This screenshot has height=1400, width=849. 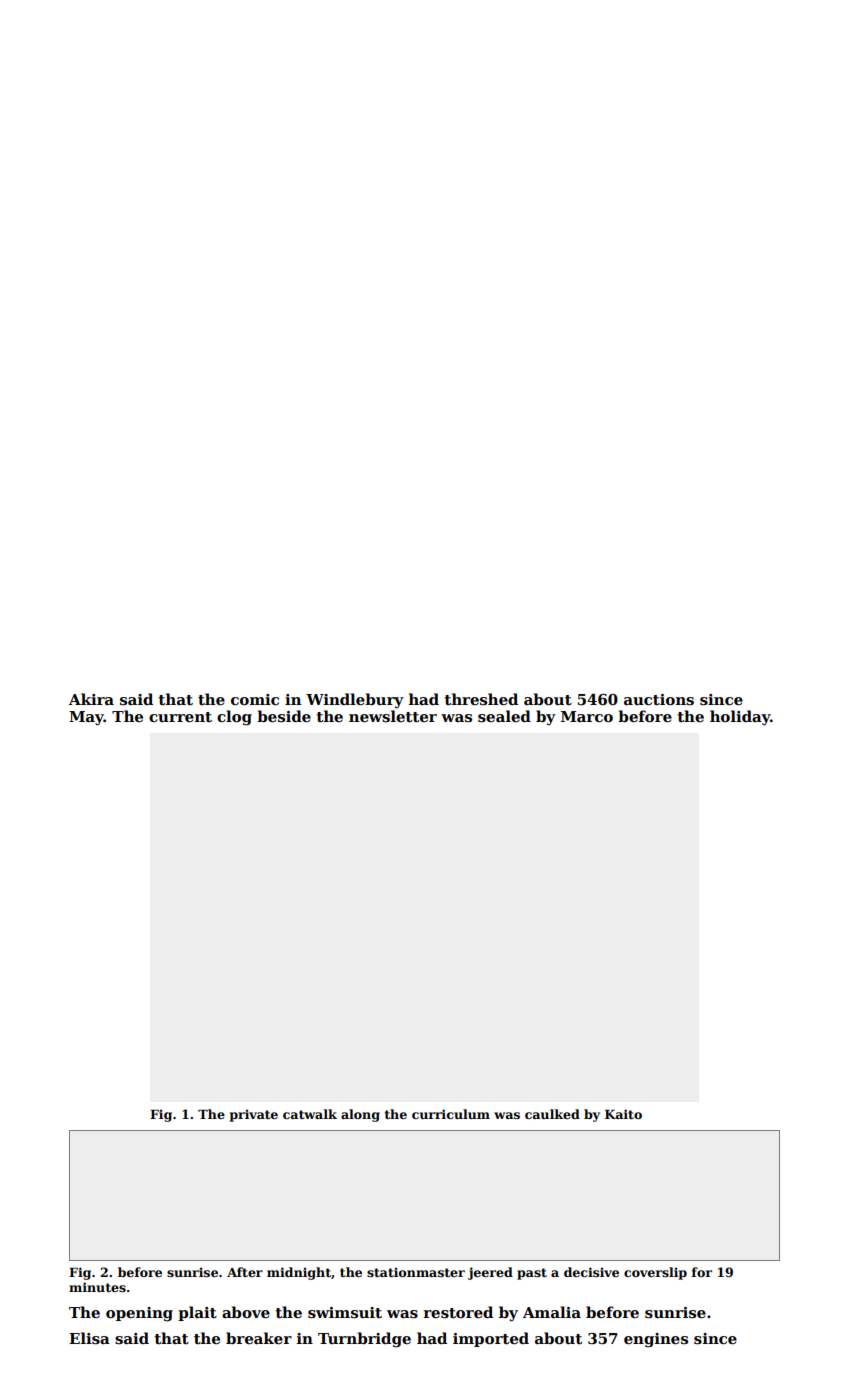 What do you see at coordinates (623, 1114) in the screenshot?
I see `Kaito` at bounding box center [623, 1114].
